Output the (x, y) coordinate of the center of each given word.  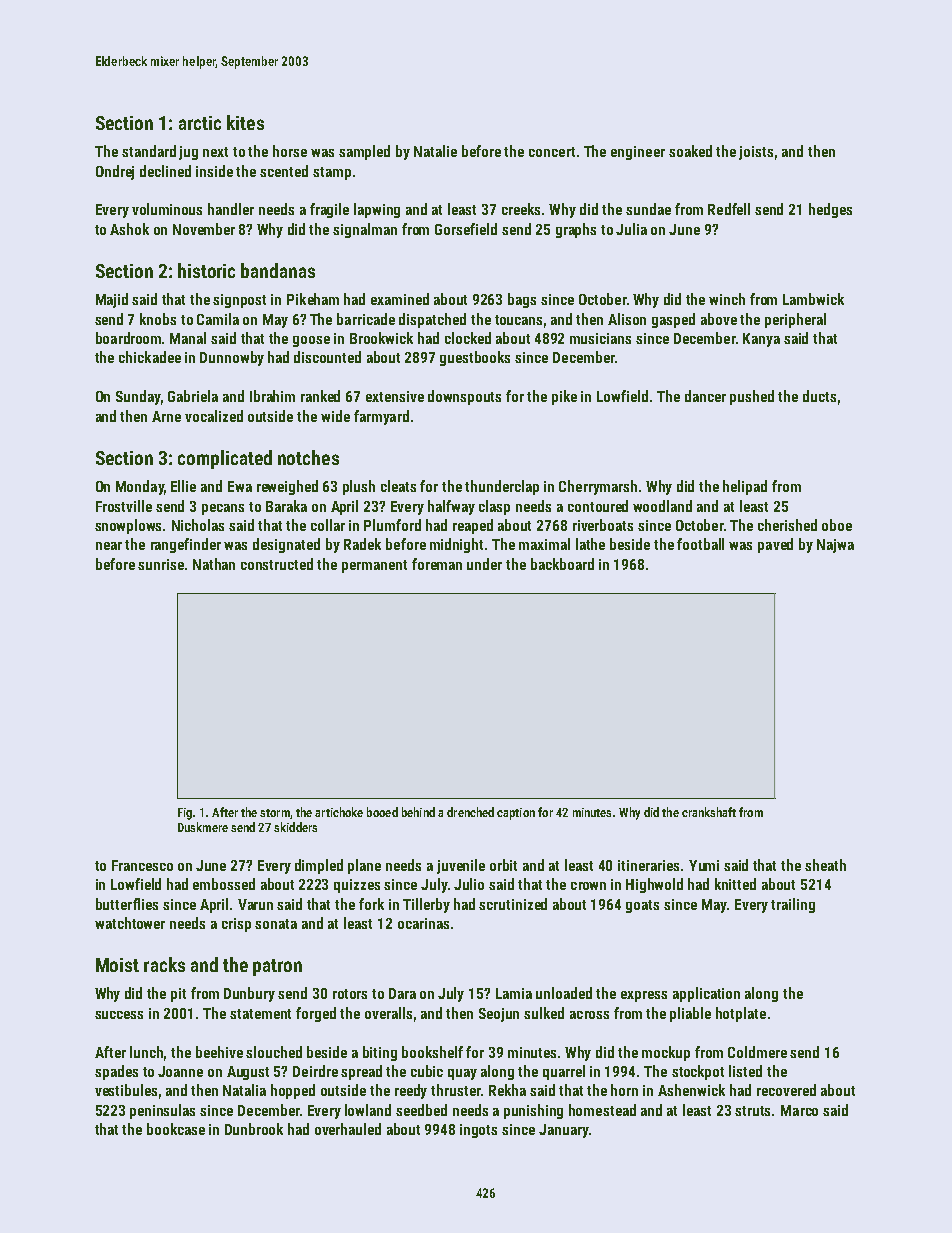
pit (178, 995)
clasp (494, 507)
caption (516, 814)
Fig (185, 814)
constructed (277, 564)
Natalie (435, 151)
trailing (793, 905)
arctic (200, 123)
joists (756, 153)
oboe (837, 525)
